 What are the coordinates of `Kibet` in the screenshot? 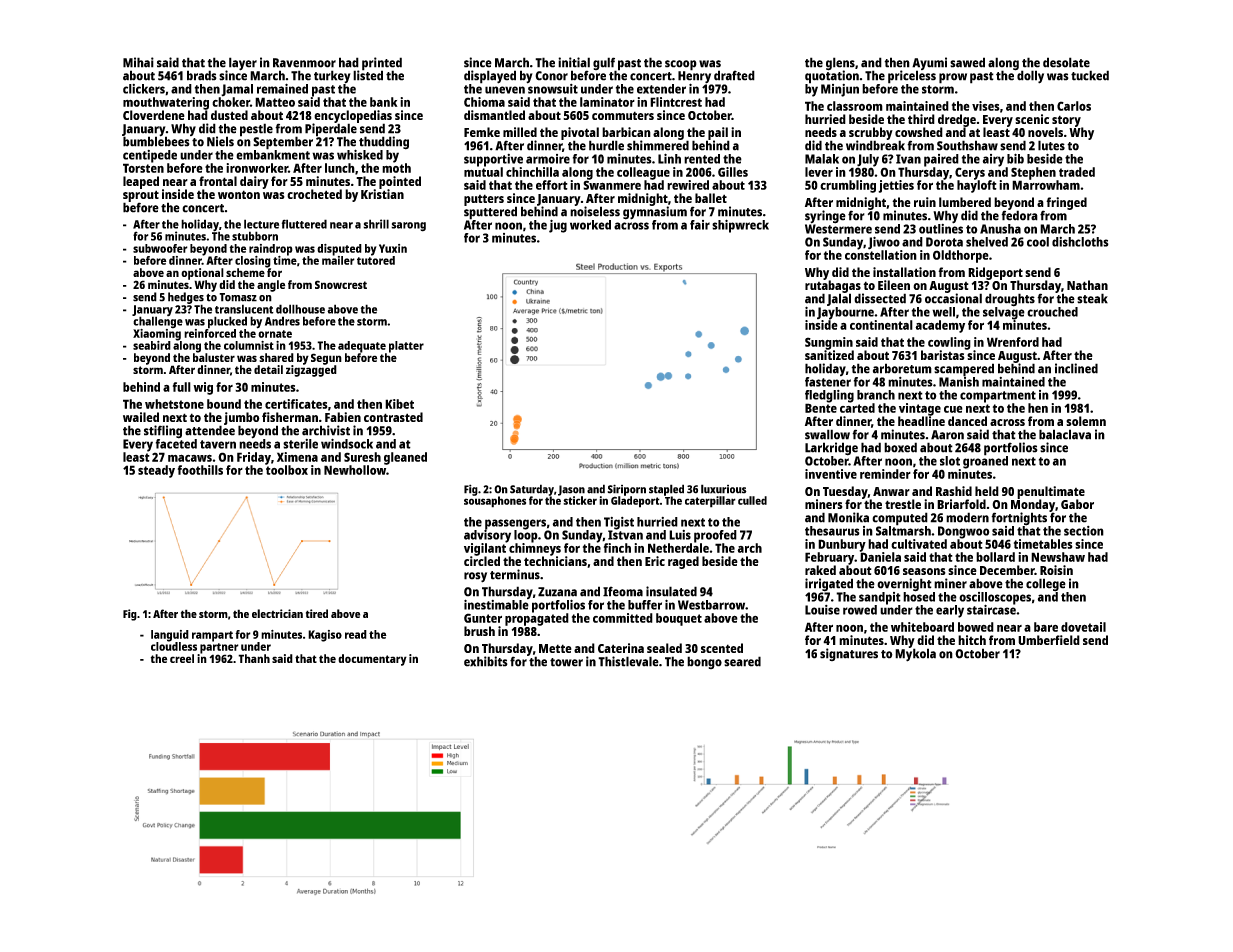 It's located at (399, 404).
